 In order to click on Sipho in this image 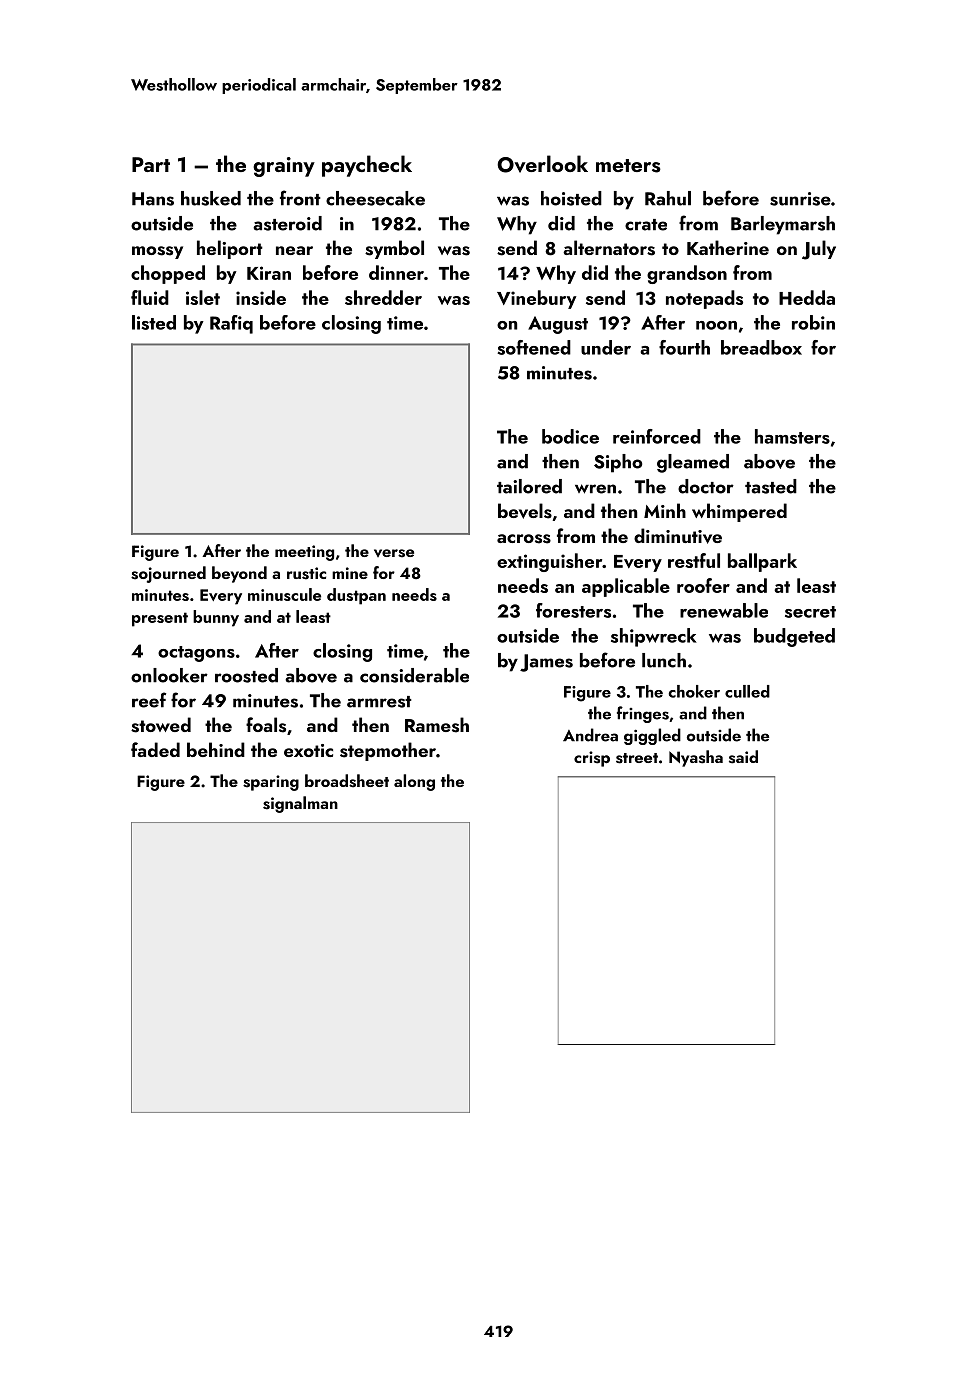, I will do `click(618, 463)`.
